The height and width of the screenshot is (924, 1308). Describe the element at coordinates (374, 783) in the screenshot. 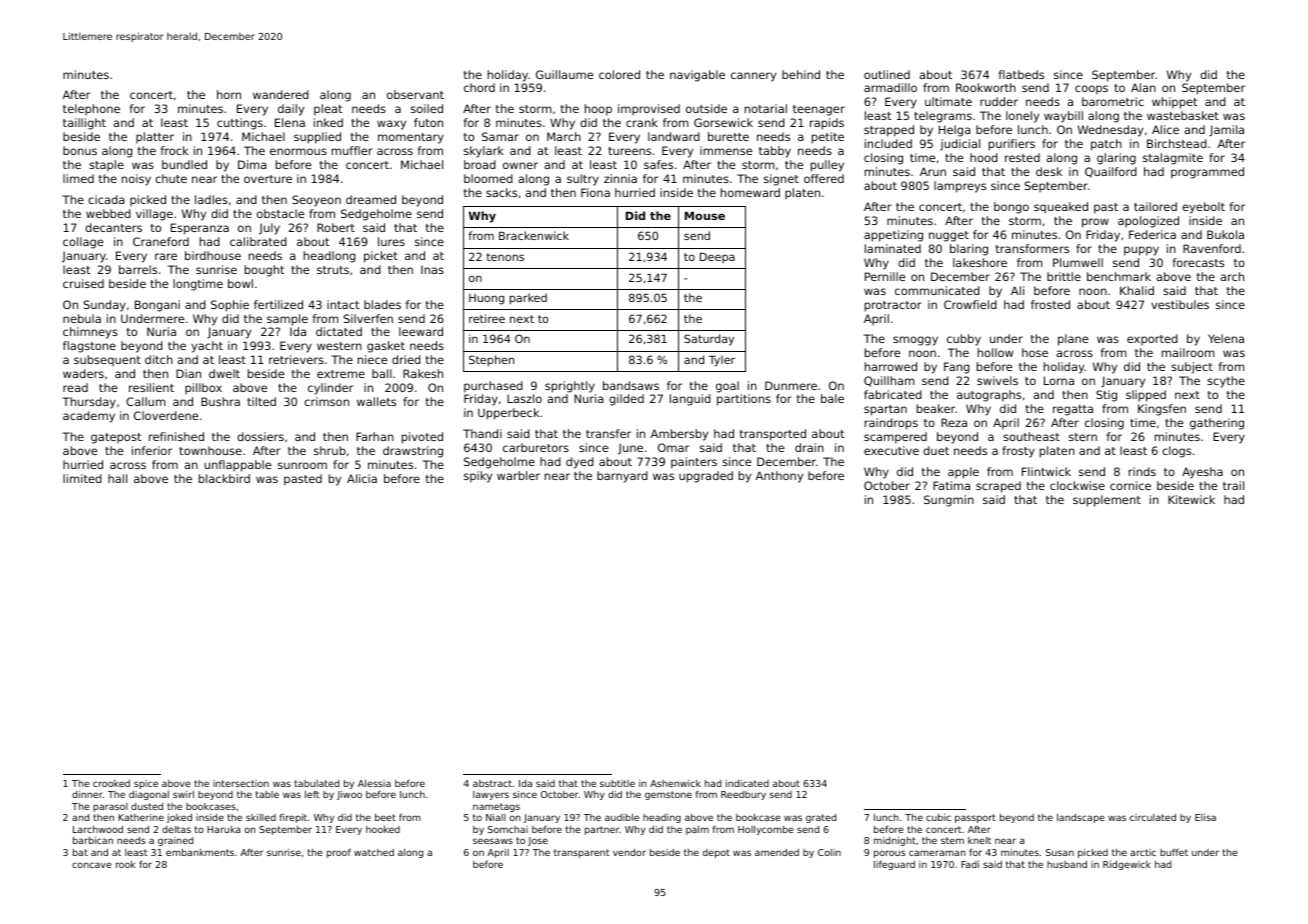

I see `Alessia` at that location.
